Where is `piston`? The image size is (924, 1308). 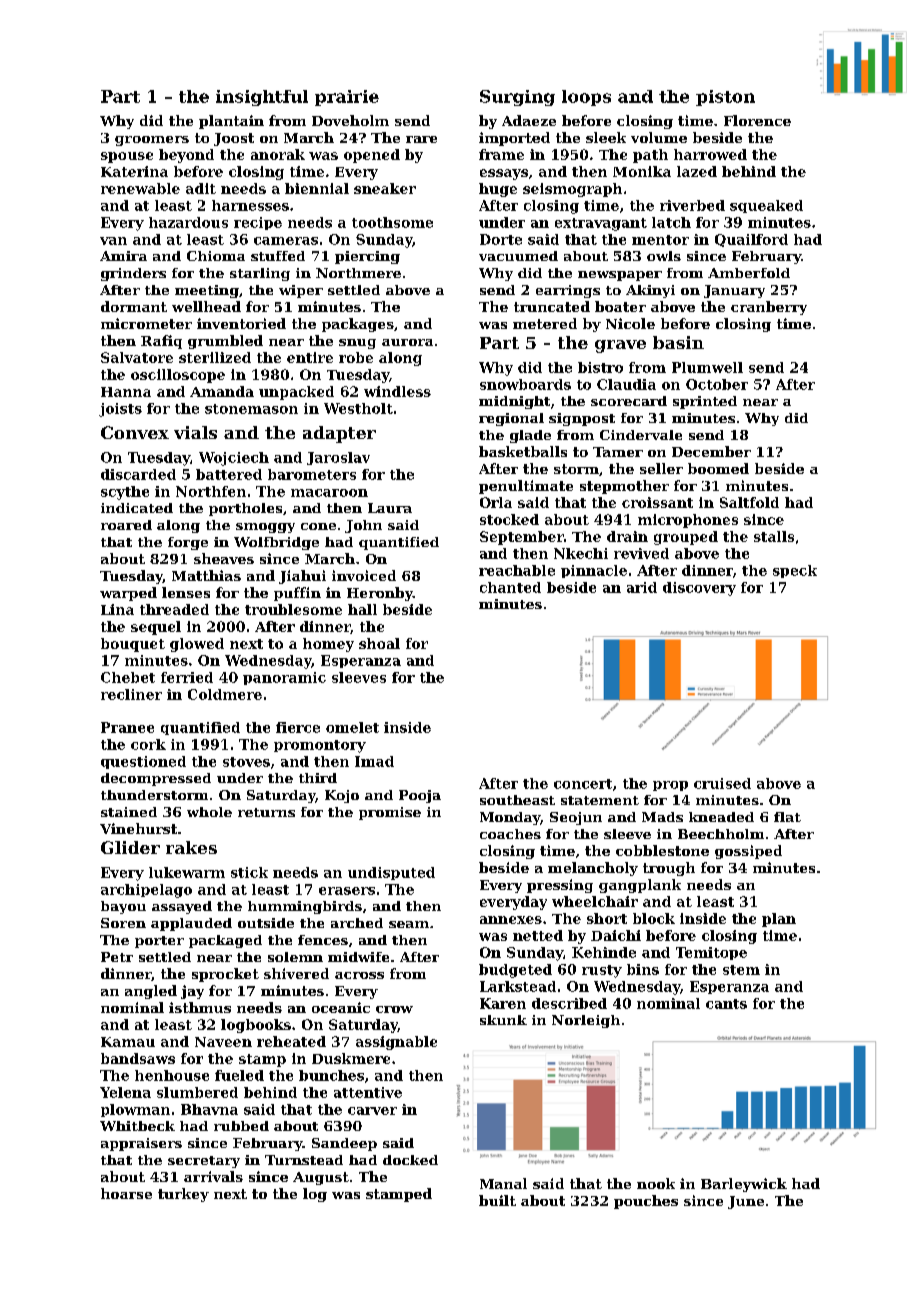 piston is located at coordinates (725, 98).
